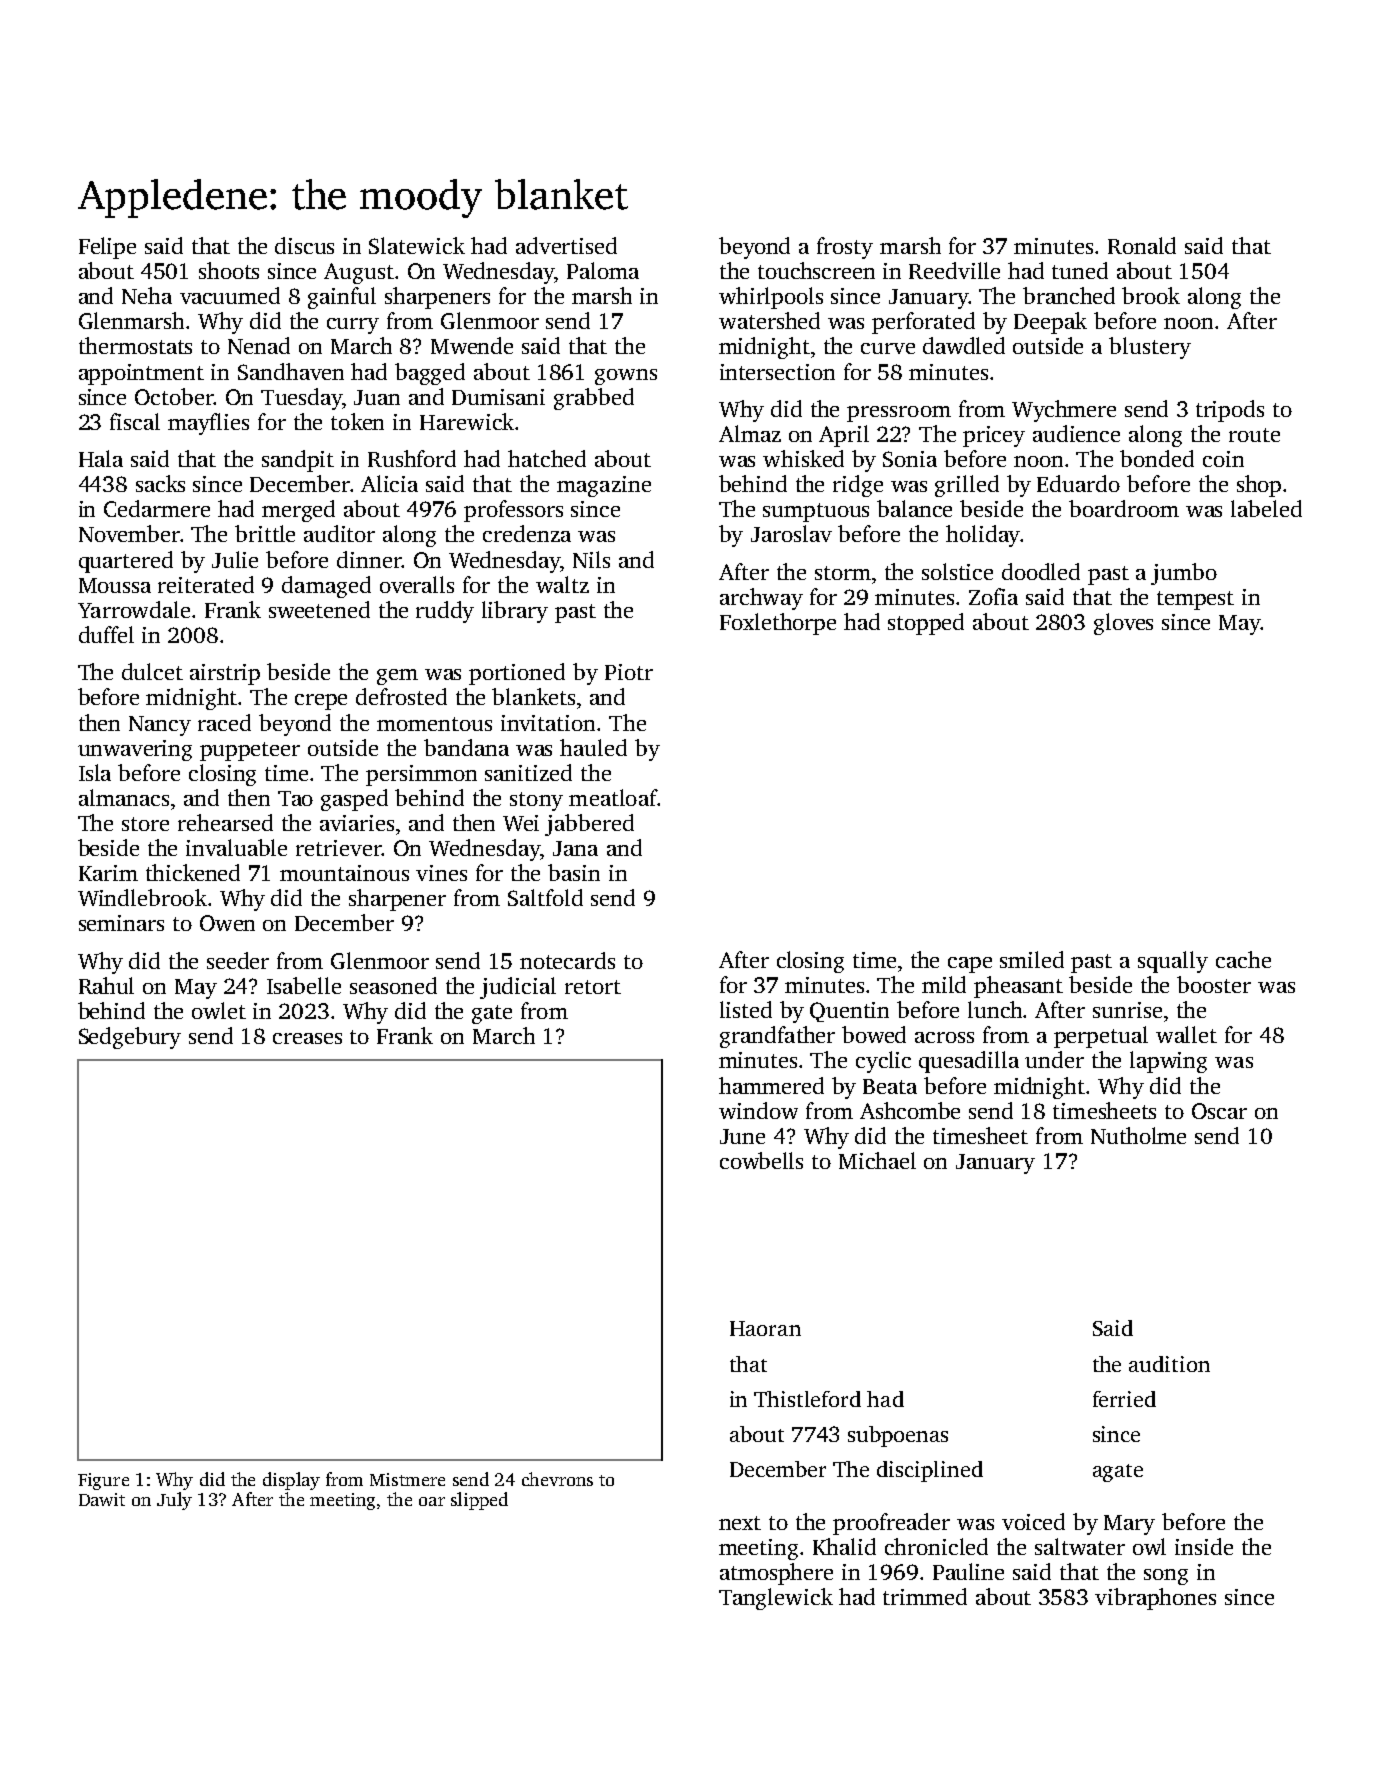 The width and height of the page is (1382, 1789). I want to click on frosty, so click(845, 248).
